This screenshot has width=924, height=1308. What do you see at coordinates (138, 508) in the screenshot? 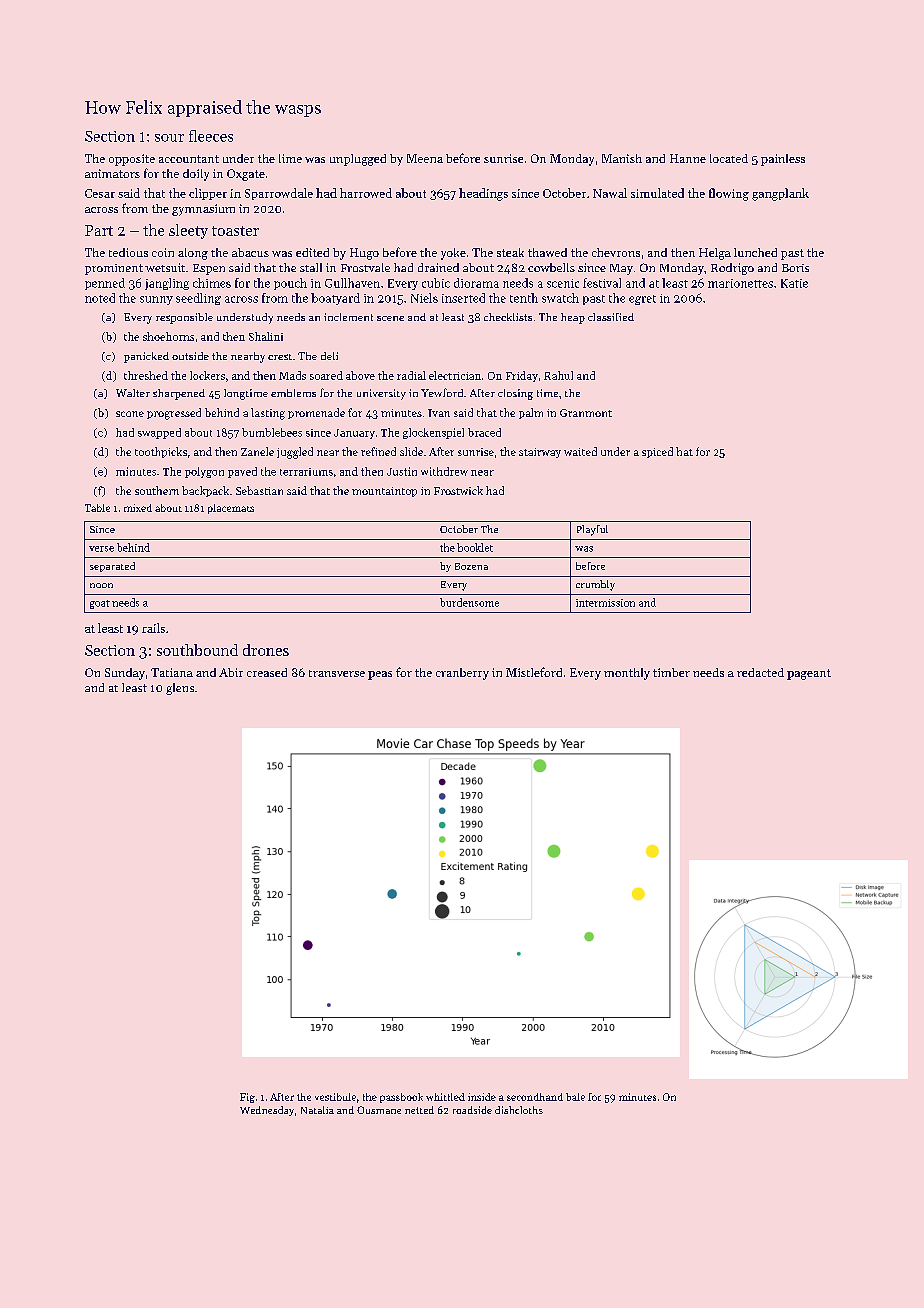
I see `mixed` at bounding box center [138, 508].
